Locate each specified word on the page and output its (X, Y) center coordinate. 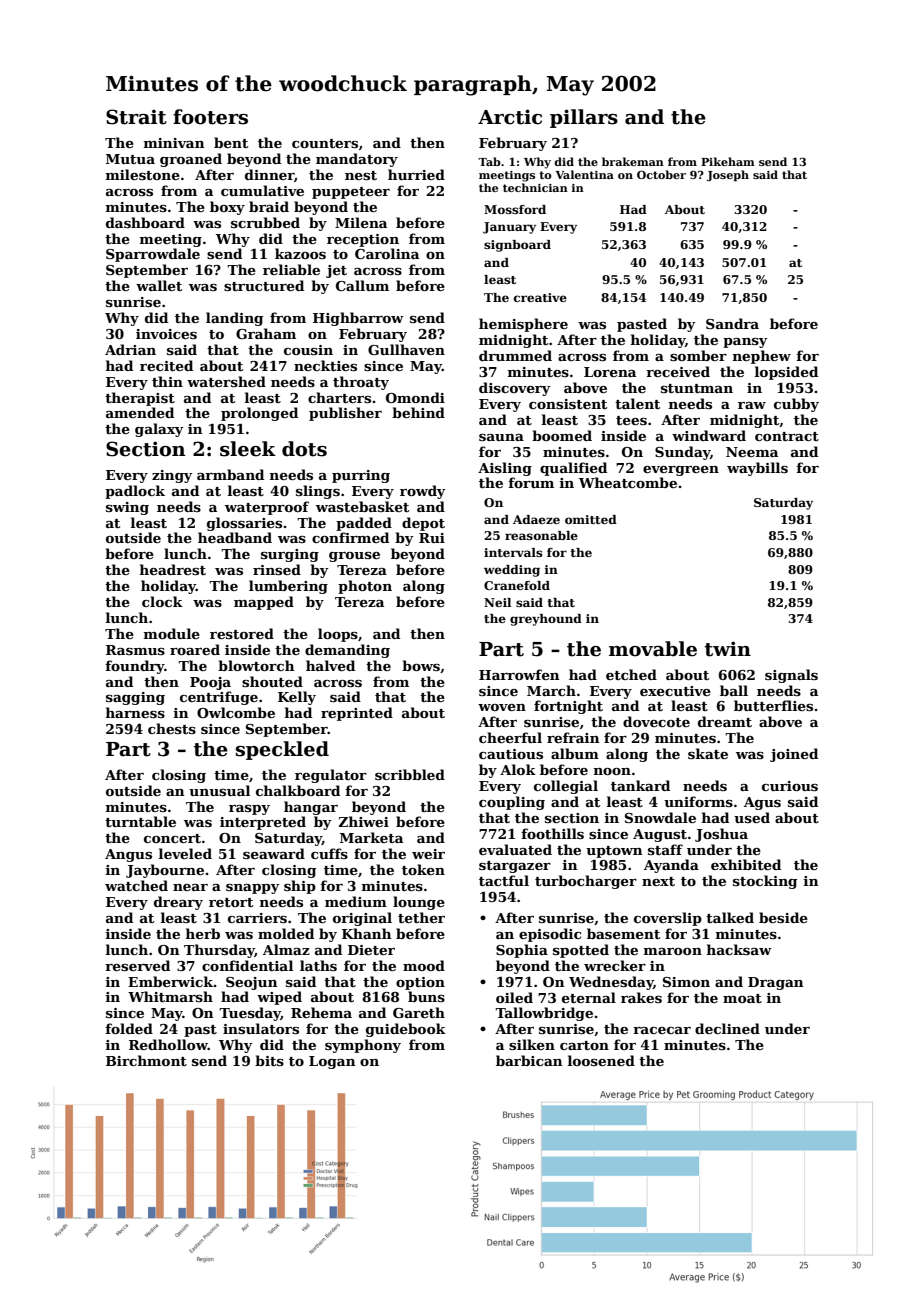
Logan (332, 1062)
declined (727, 1028)
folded (129, 1028)
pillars (584, 118)
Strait (136, 117)
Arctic (510, 117)
